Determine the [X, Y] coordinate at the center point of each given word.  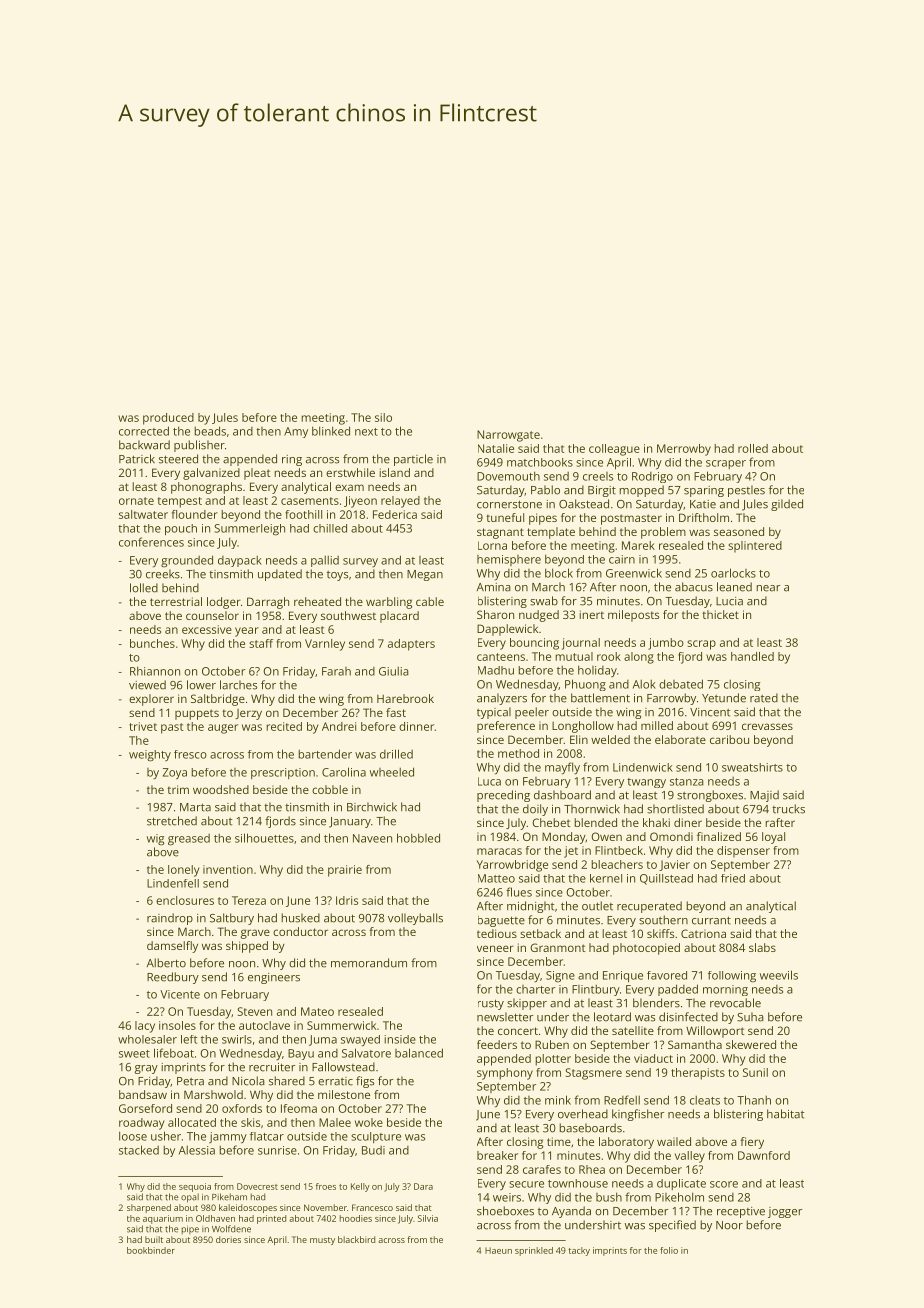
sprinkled [534, 1251]
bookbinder [151, 1250]
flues [519, 892]
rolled [753, 448]
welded [610, 739]
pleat [257, 474]
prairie [345, 871]
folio [669, 1250]
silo [383, 417]
